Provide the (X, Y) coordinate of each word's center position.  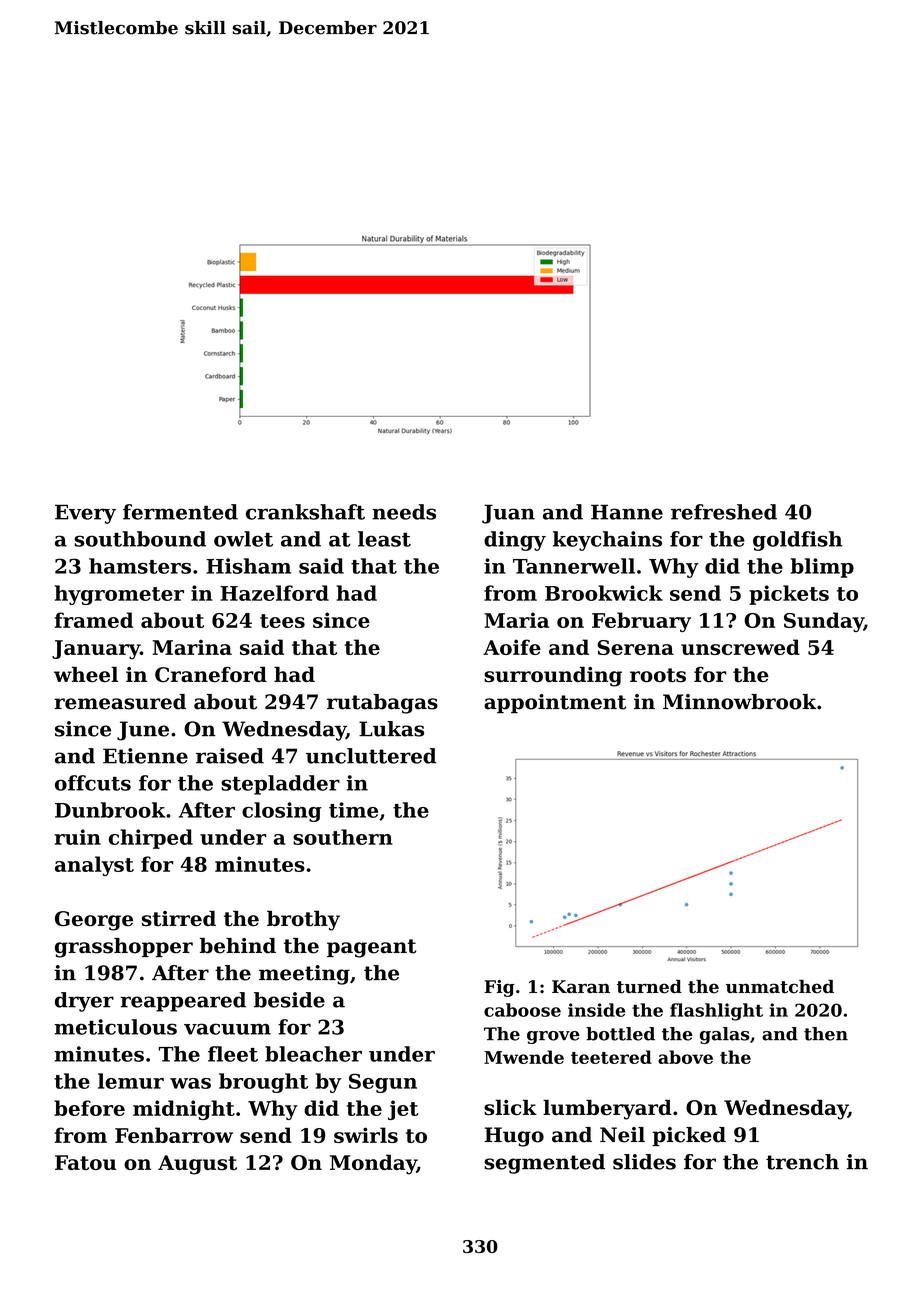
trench (802, 1162)
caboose (522, 1010)
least (384, 539)
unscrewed (740, 647)
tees (282, 621)
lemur (131, 1081)
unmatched (780, 987)
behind (238, 946)
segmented (544, 1164)
